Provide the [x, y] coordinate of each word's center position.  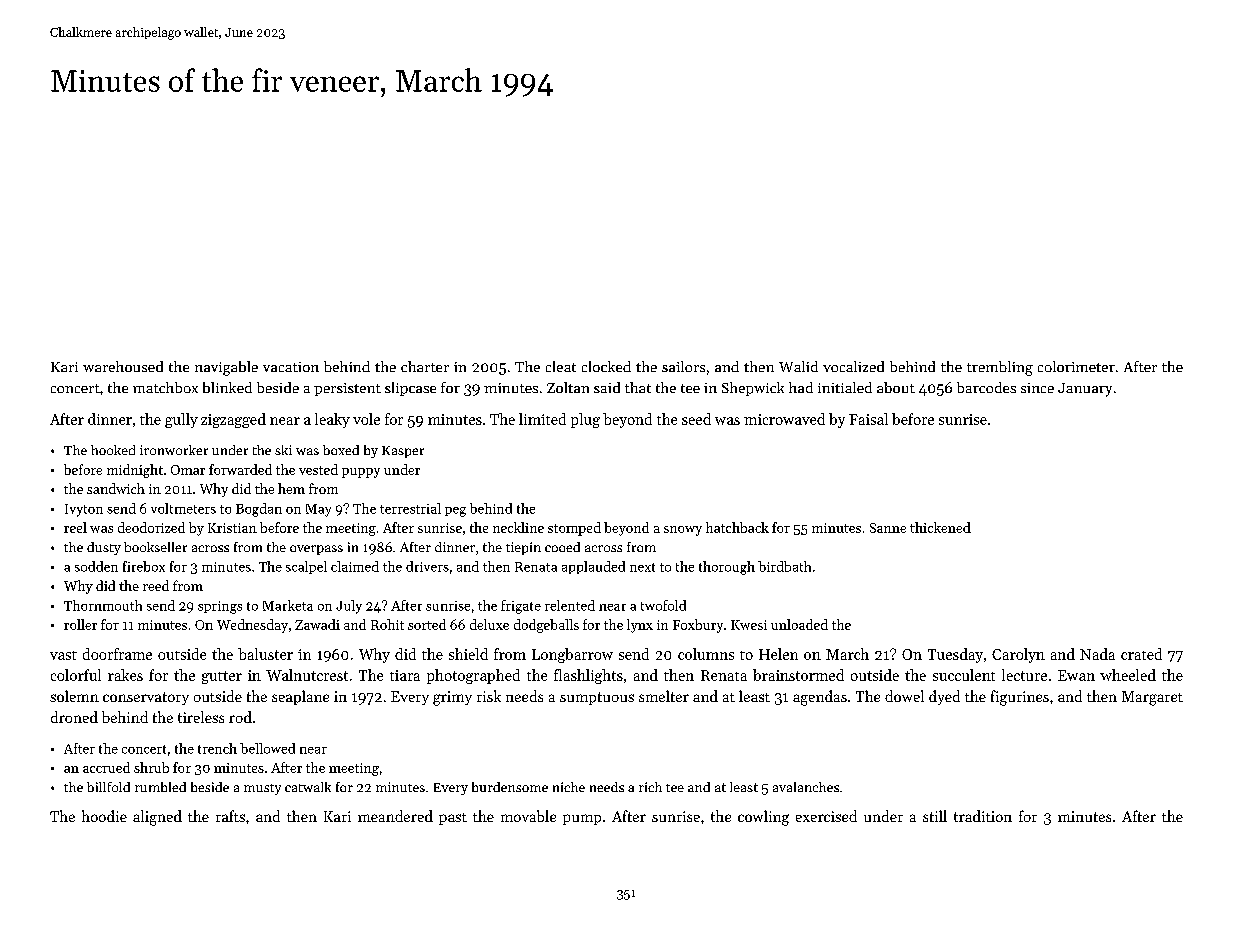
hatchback [737, 527]
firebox [144, 566]
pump [582, 819]
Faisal [868, 419]
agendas [820, 698]
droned [74, 717]
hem [291, 488]
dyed [944, 697]
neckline [518, 527]
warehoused [123, 366]
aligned [157, 818]
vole [366, 419]
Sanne [888, 528]
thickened [940, 527]
